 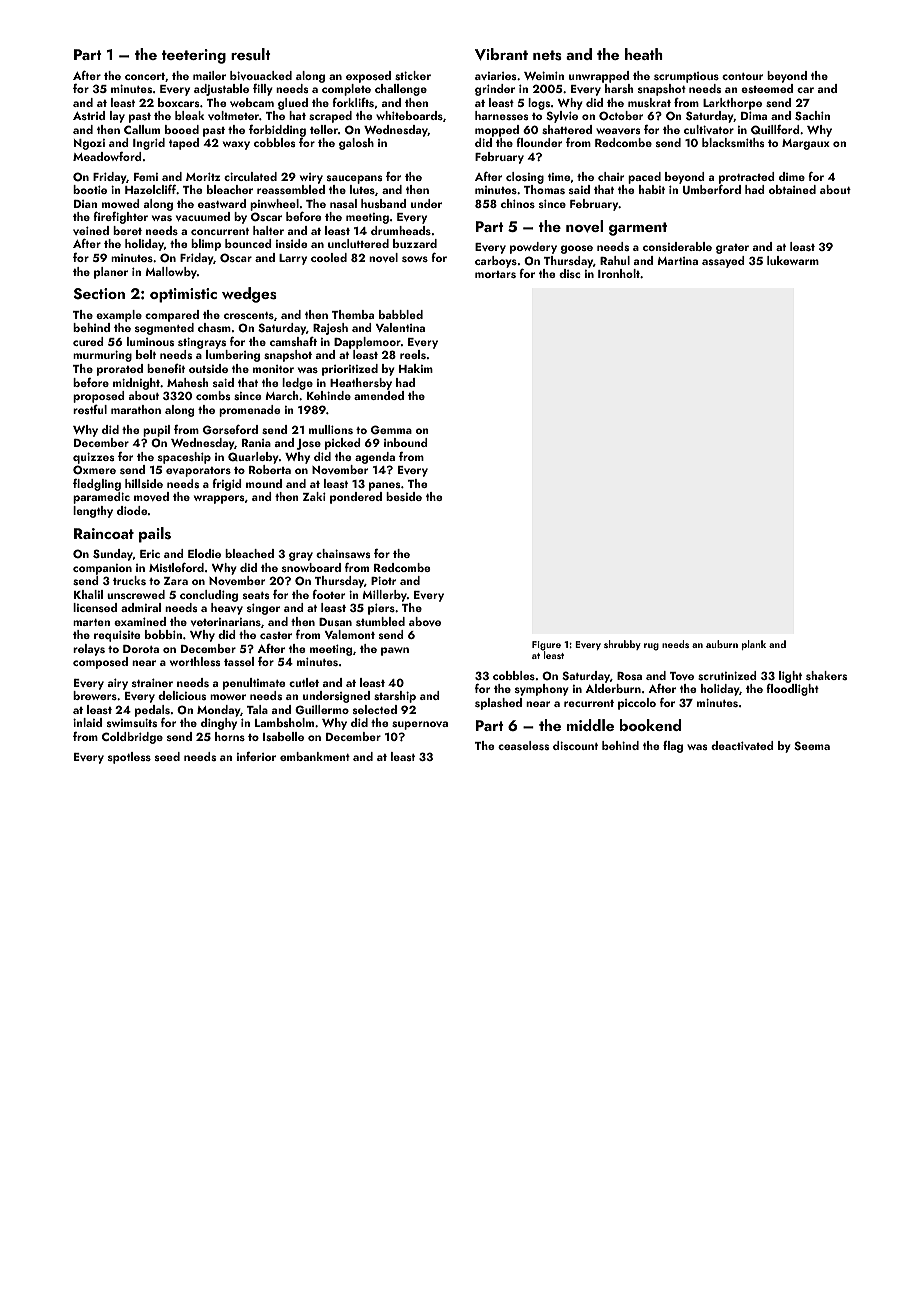 I want to click on sticker, so click(x=413, y=75).
